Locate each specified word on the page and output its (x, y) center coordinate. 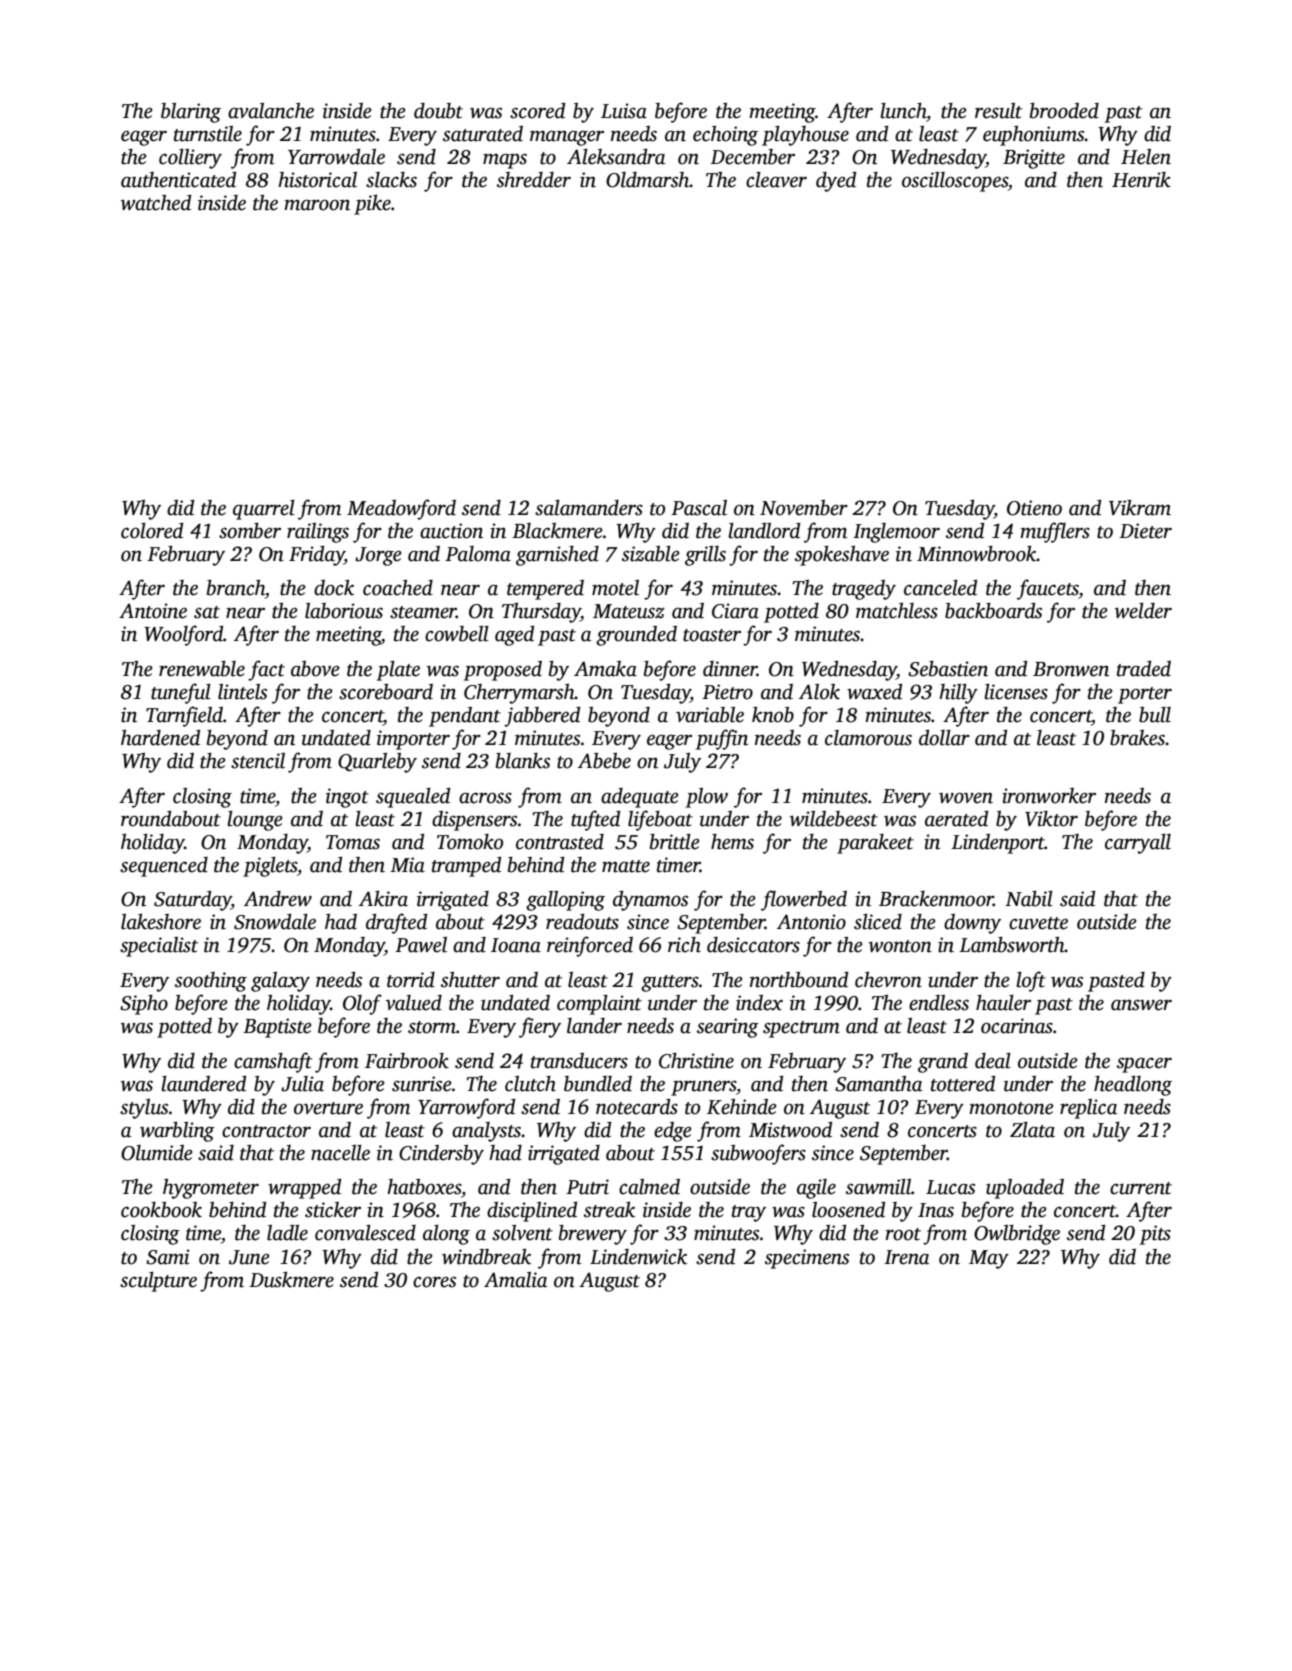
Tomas (353, 842)
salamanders (589, 507)
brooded (1064, 110)
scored (537, 110)
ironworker (1049, 796)
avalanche (271, 110)
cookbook (161, 1210)
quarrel (264, 509)
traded (1144, 668)
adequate (640, 798)
